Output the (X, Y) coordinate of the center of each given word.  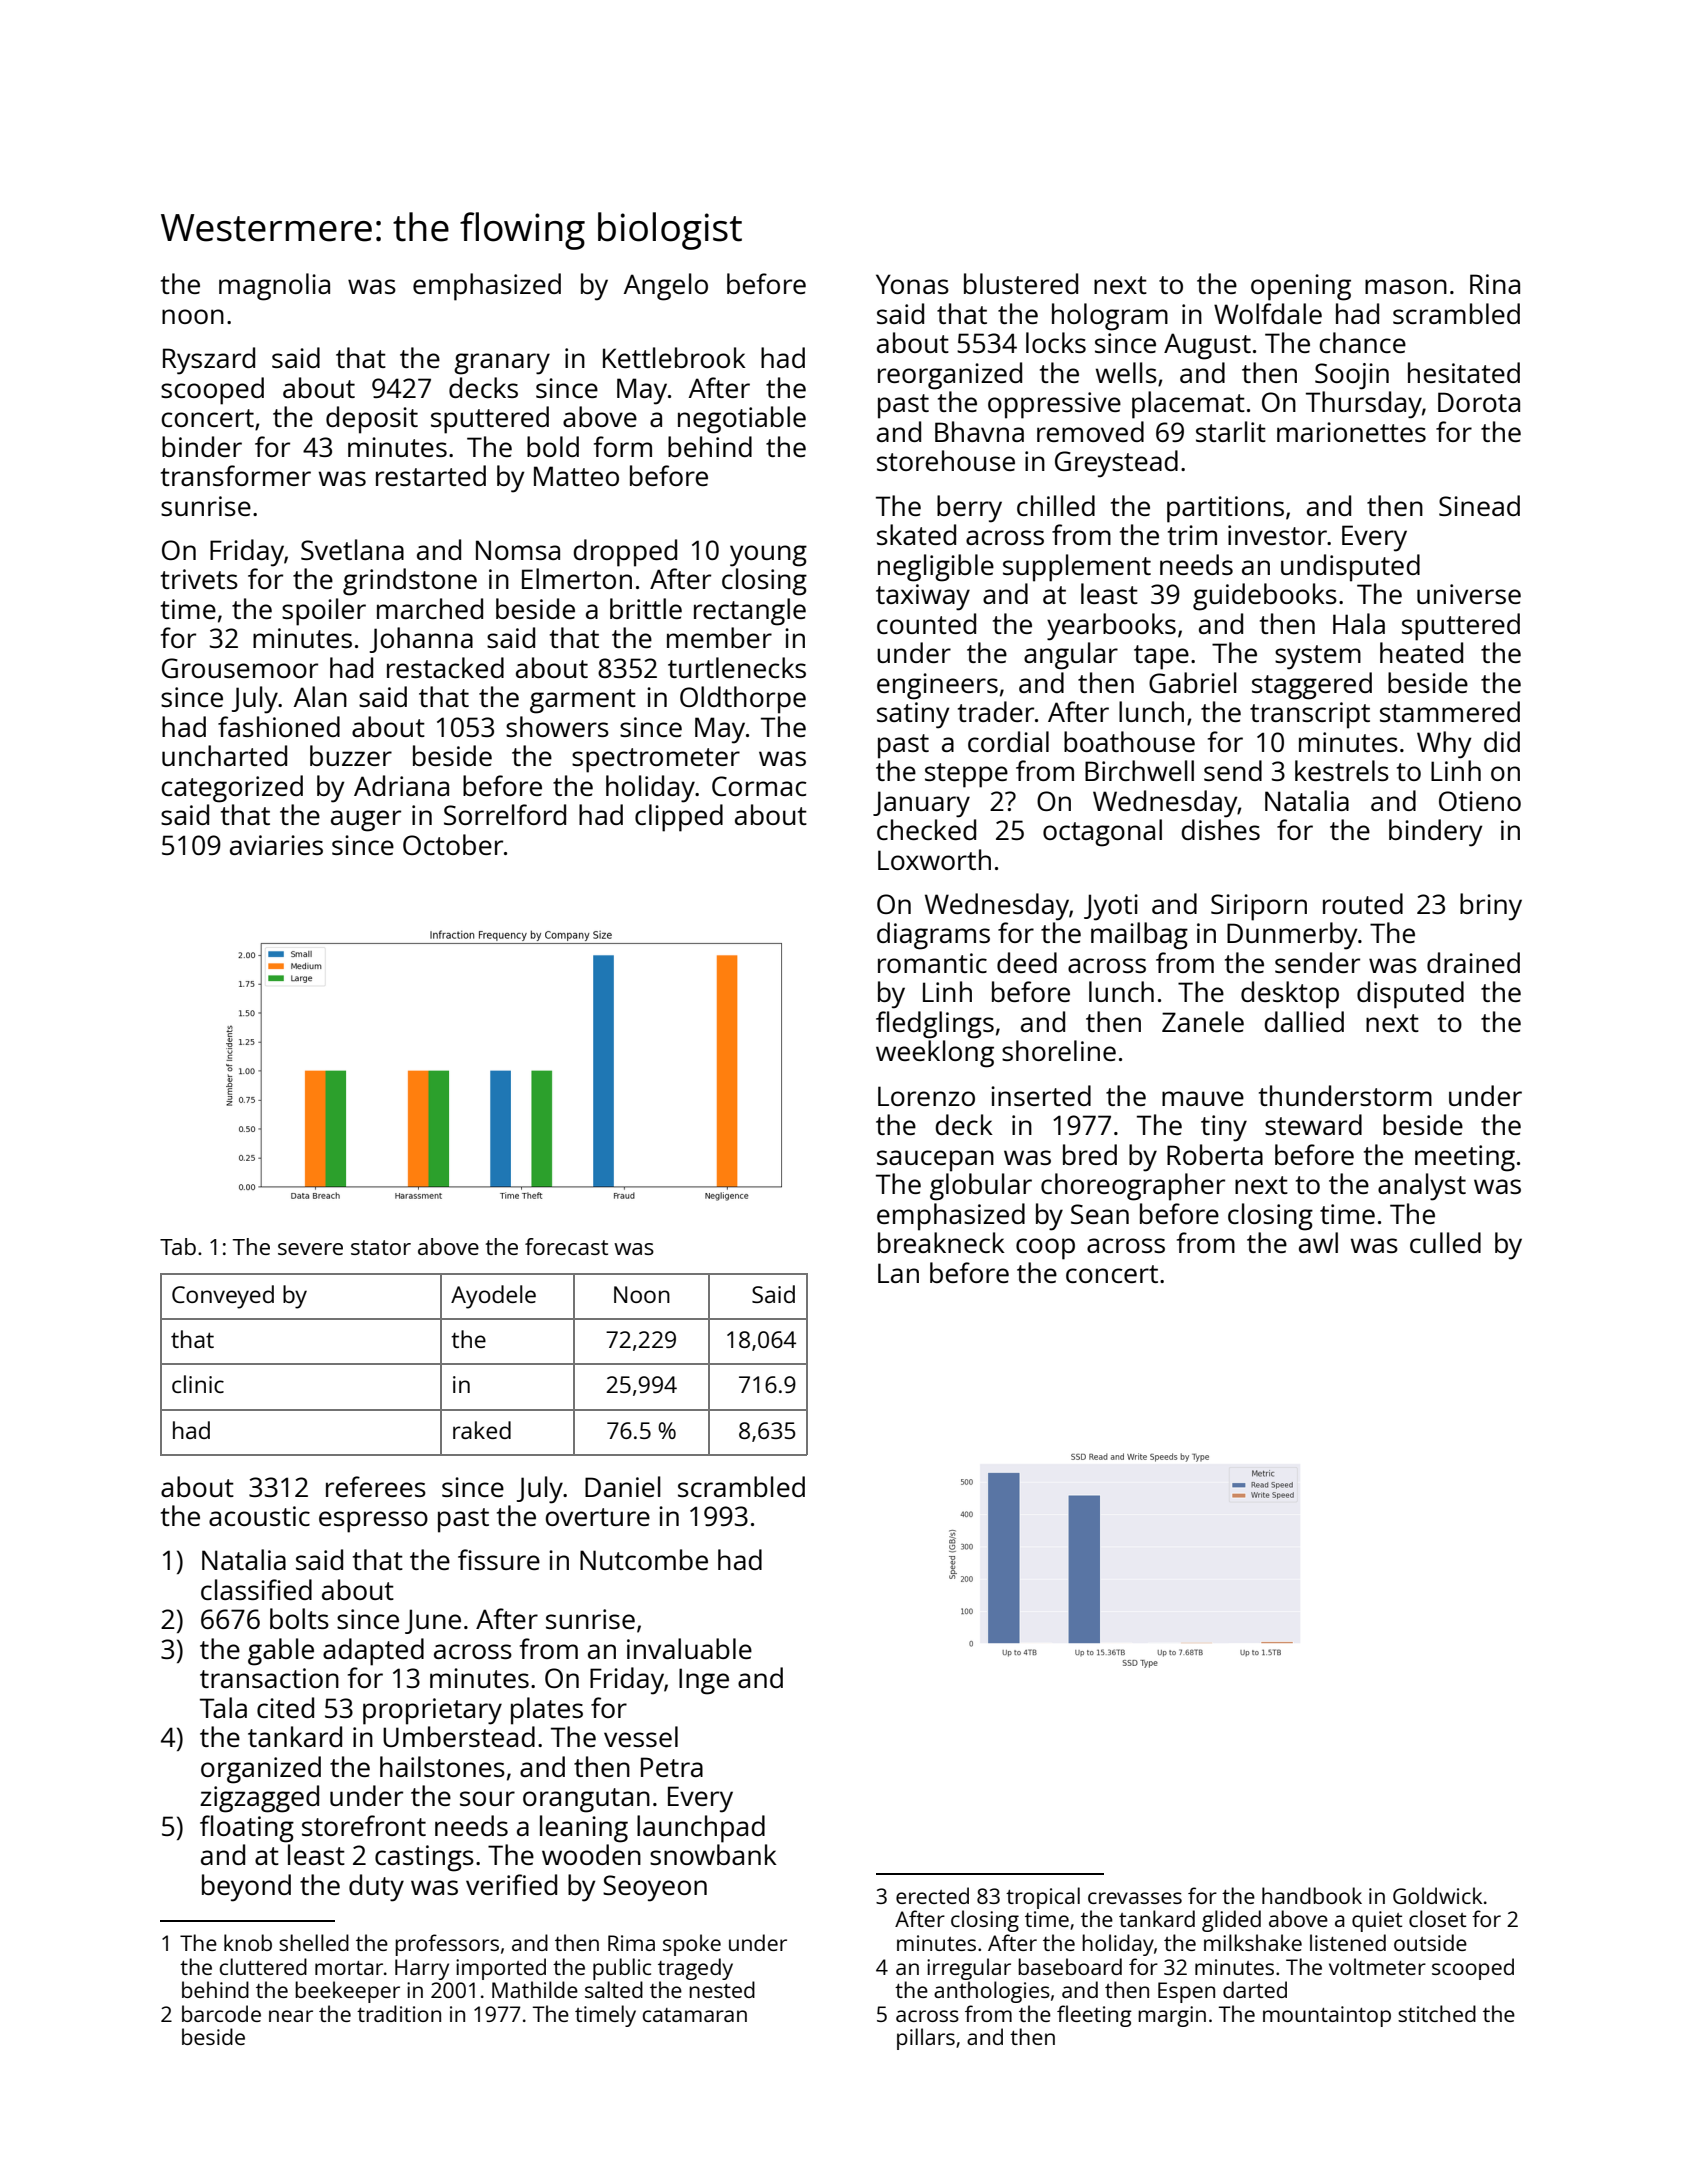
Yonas (912, 284)
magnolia (274, 287)
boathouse (1129, 741)
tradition (399, 2013)
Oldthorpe (743, 700)
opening (1301, 287)
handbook (1312, 1895)
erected (932, 1895)
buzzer (351, 755)
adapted (373, 1652)
